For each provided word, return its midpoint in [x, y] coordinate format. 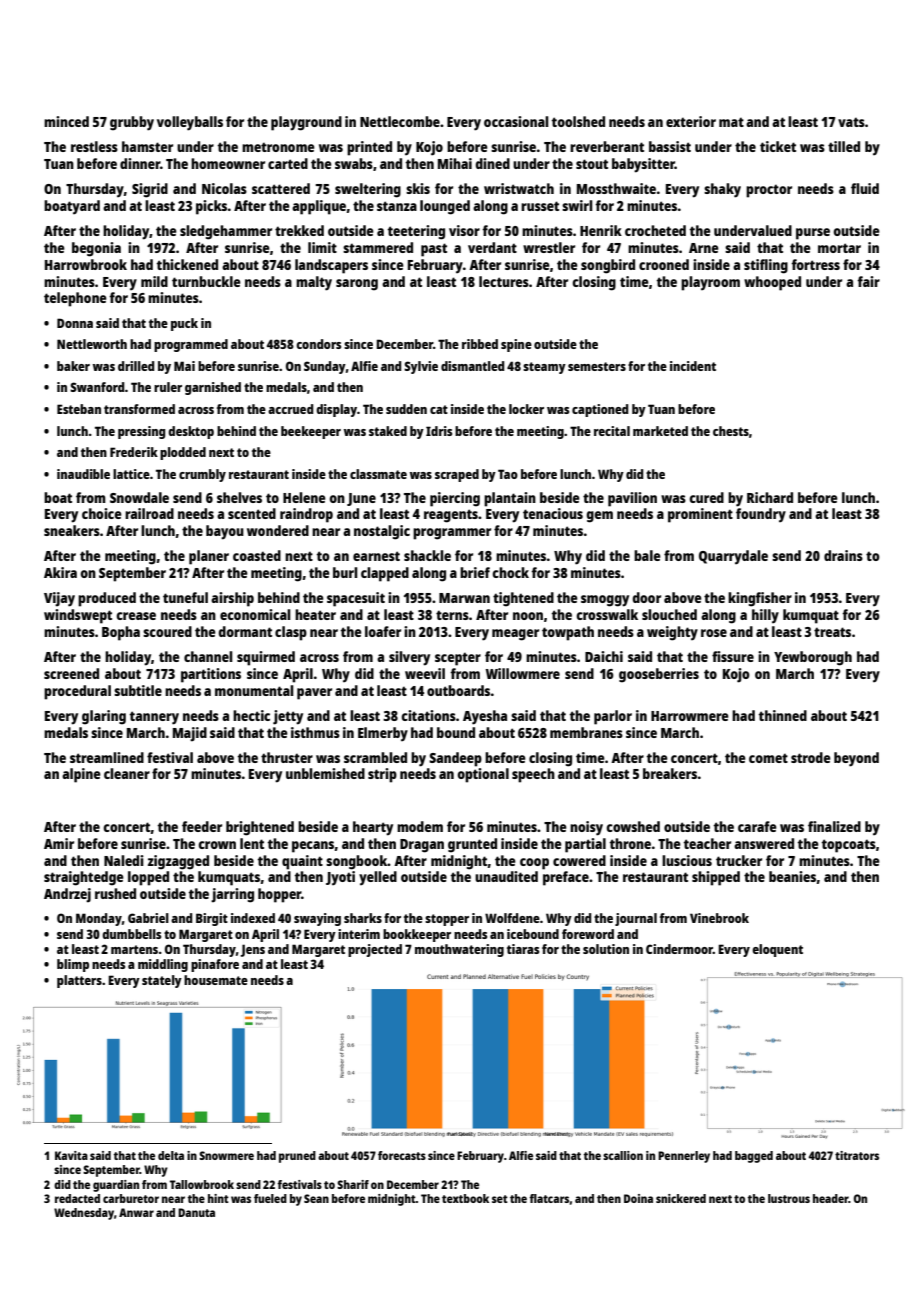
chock [510, 572]
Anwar [136, 1212]
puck [184, 324]
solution [606, 949]
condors [318, 344]
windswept [78, 616]
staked [388, 431]
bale [647, 555]
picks [211, 207]
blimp [73, 965]
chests [731, 431]
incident [693, 366]
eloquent [777, 950]
